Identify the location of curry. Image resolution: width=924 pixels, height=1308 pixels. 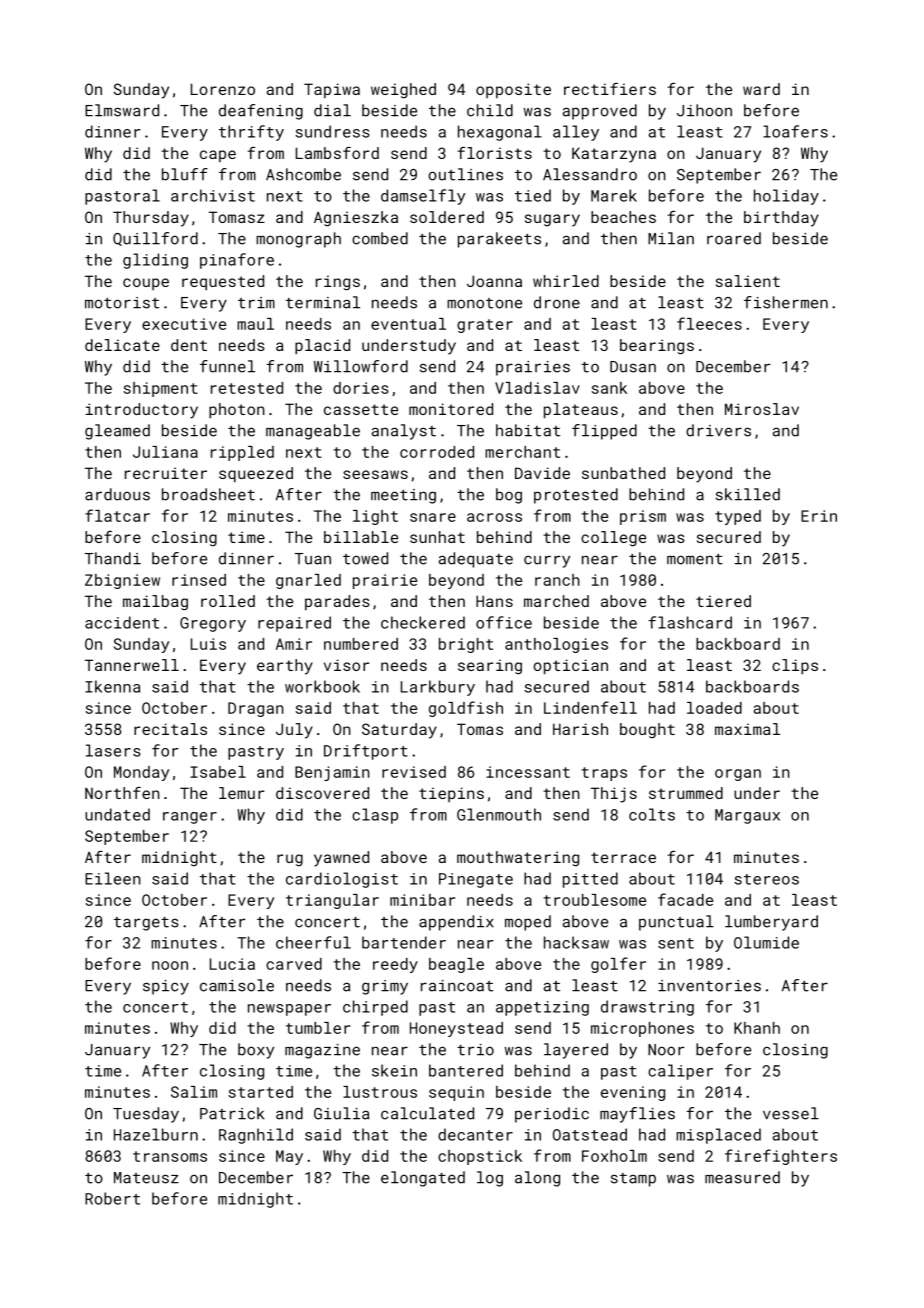
(547, 561).
